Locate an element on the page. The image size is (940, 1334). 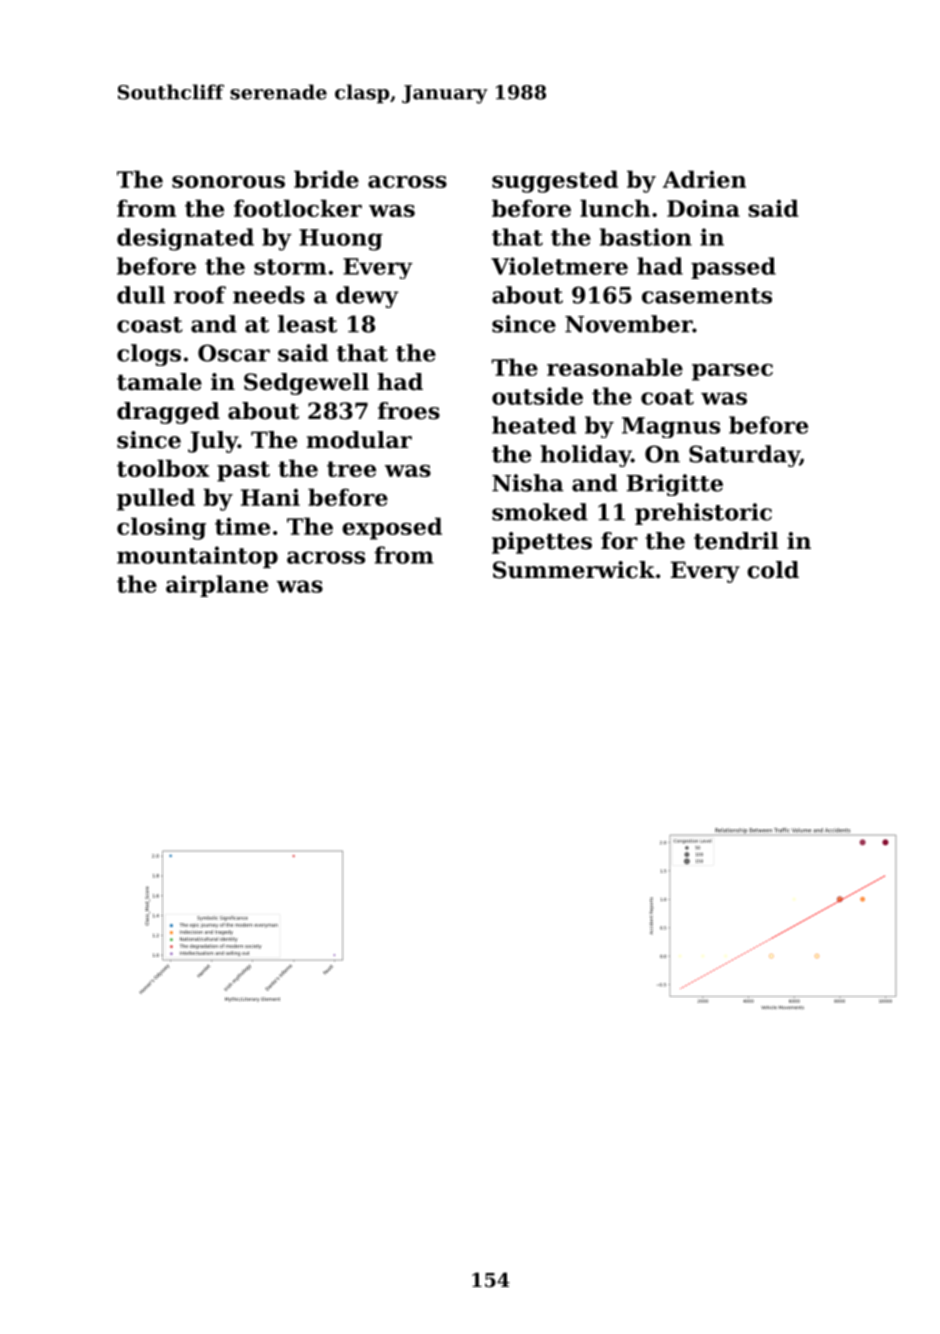
pulled is located at coordinates (156, 499).
